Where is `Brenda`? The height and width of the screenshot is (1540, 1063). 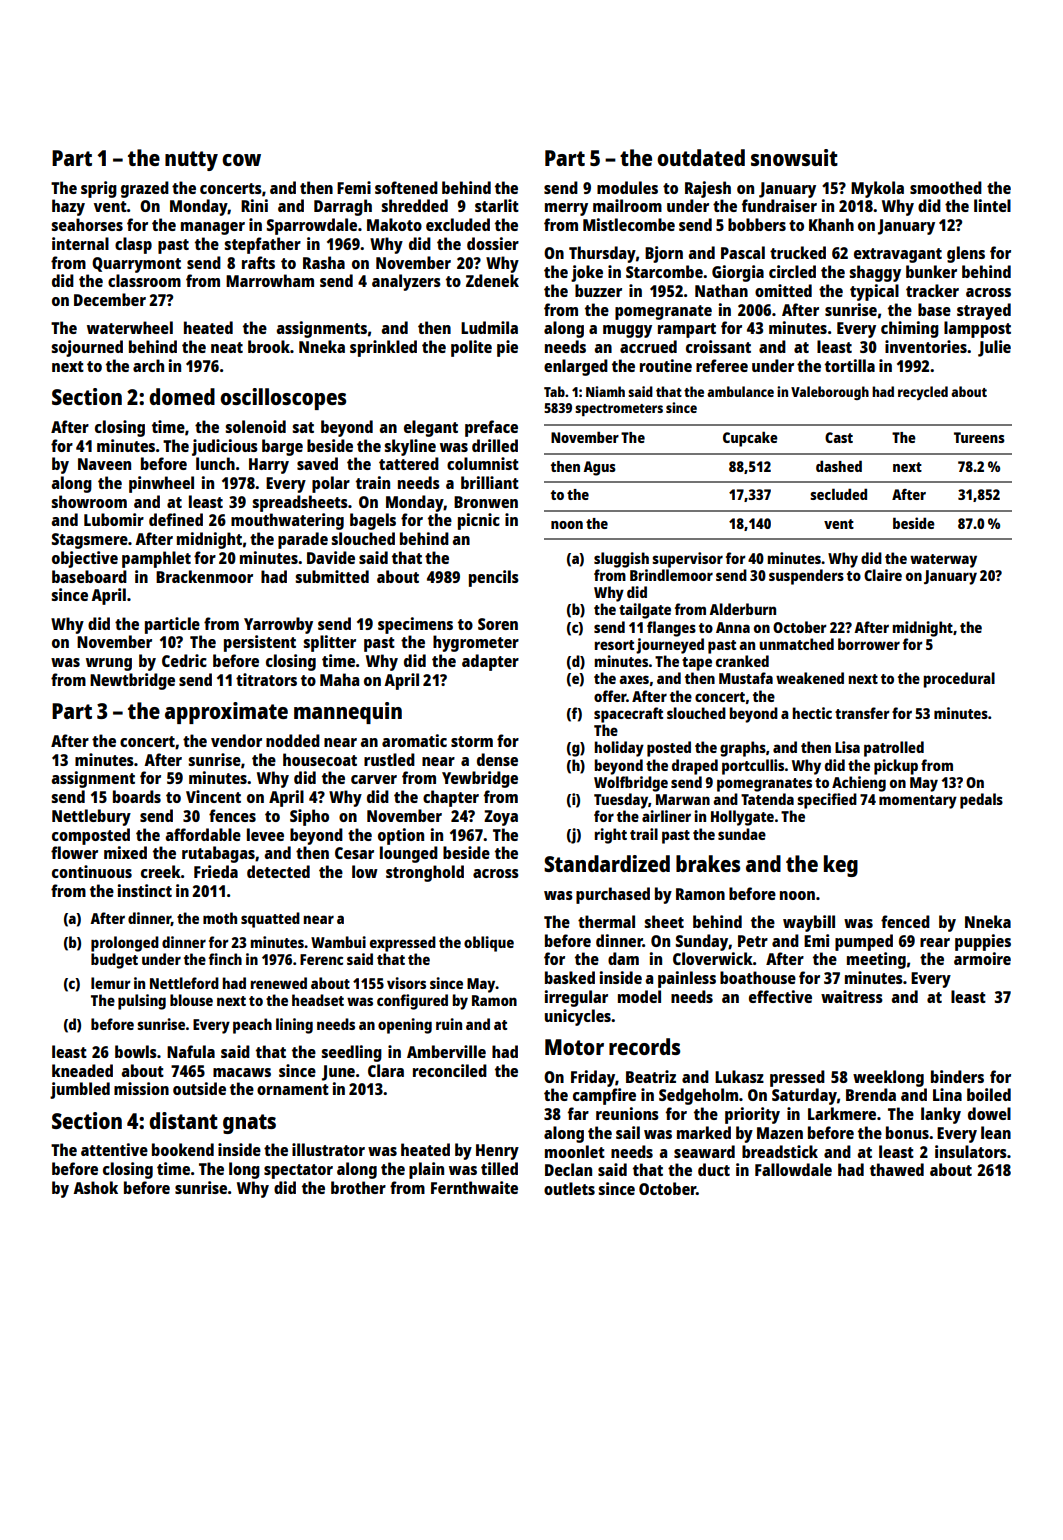
Brenda is located at coordinates (871, 1094).
